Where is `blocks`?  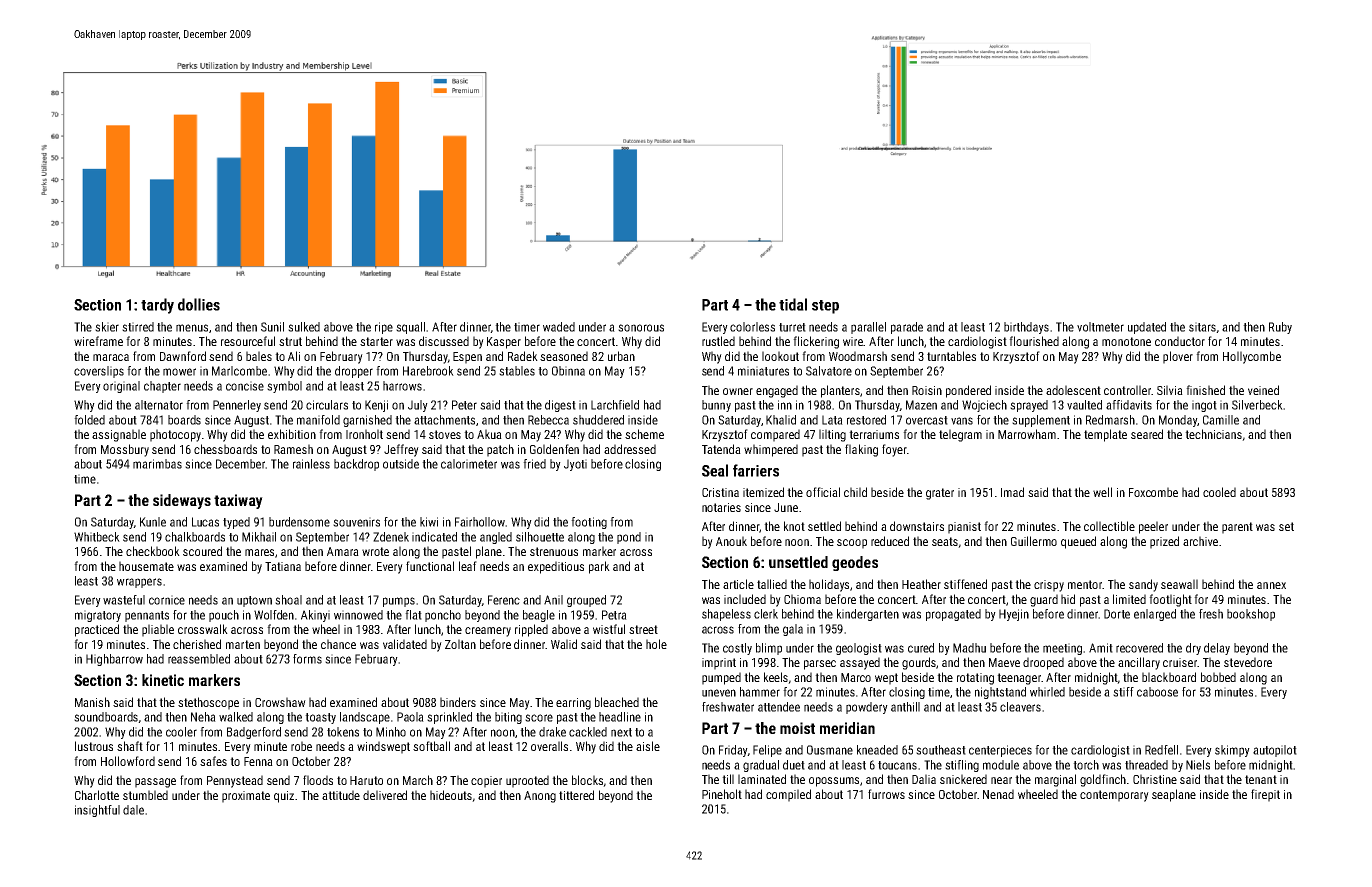
blocks is located at coordinates (588, 781).
